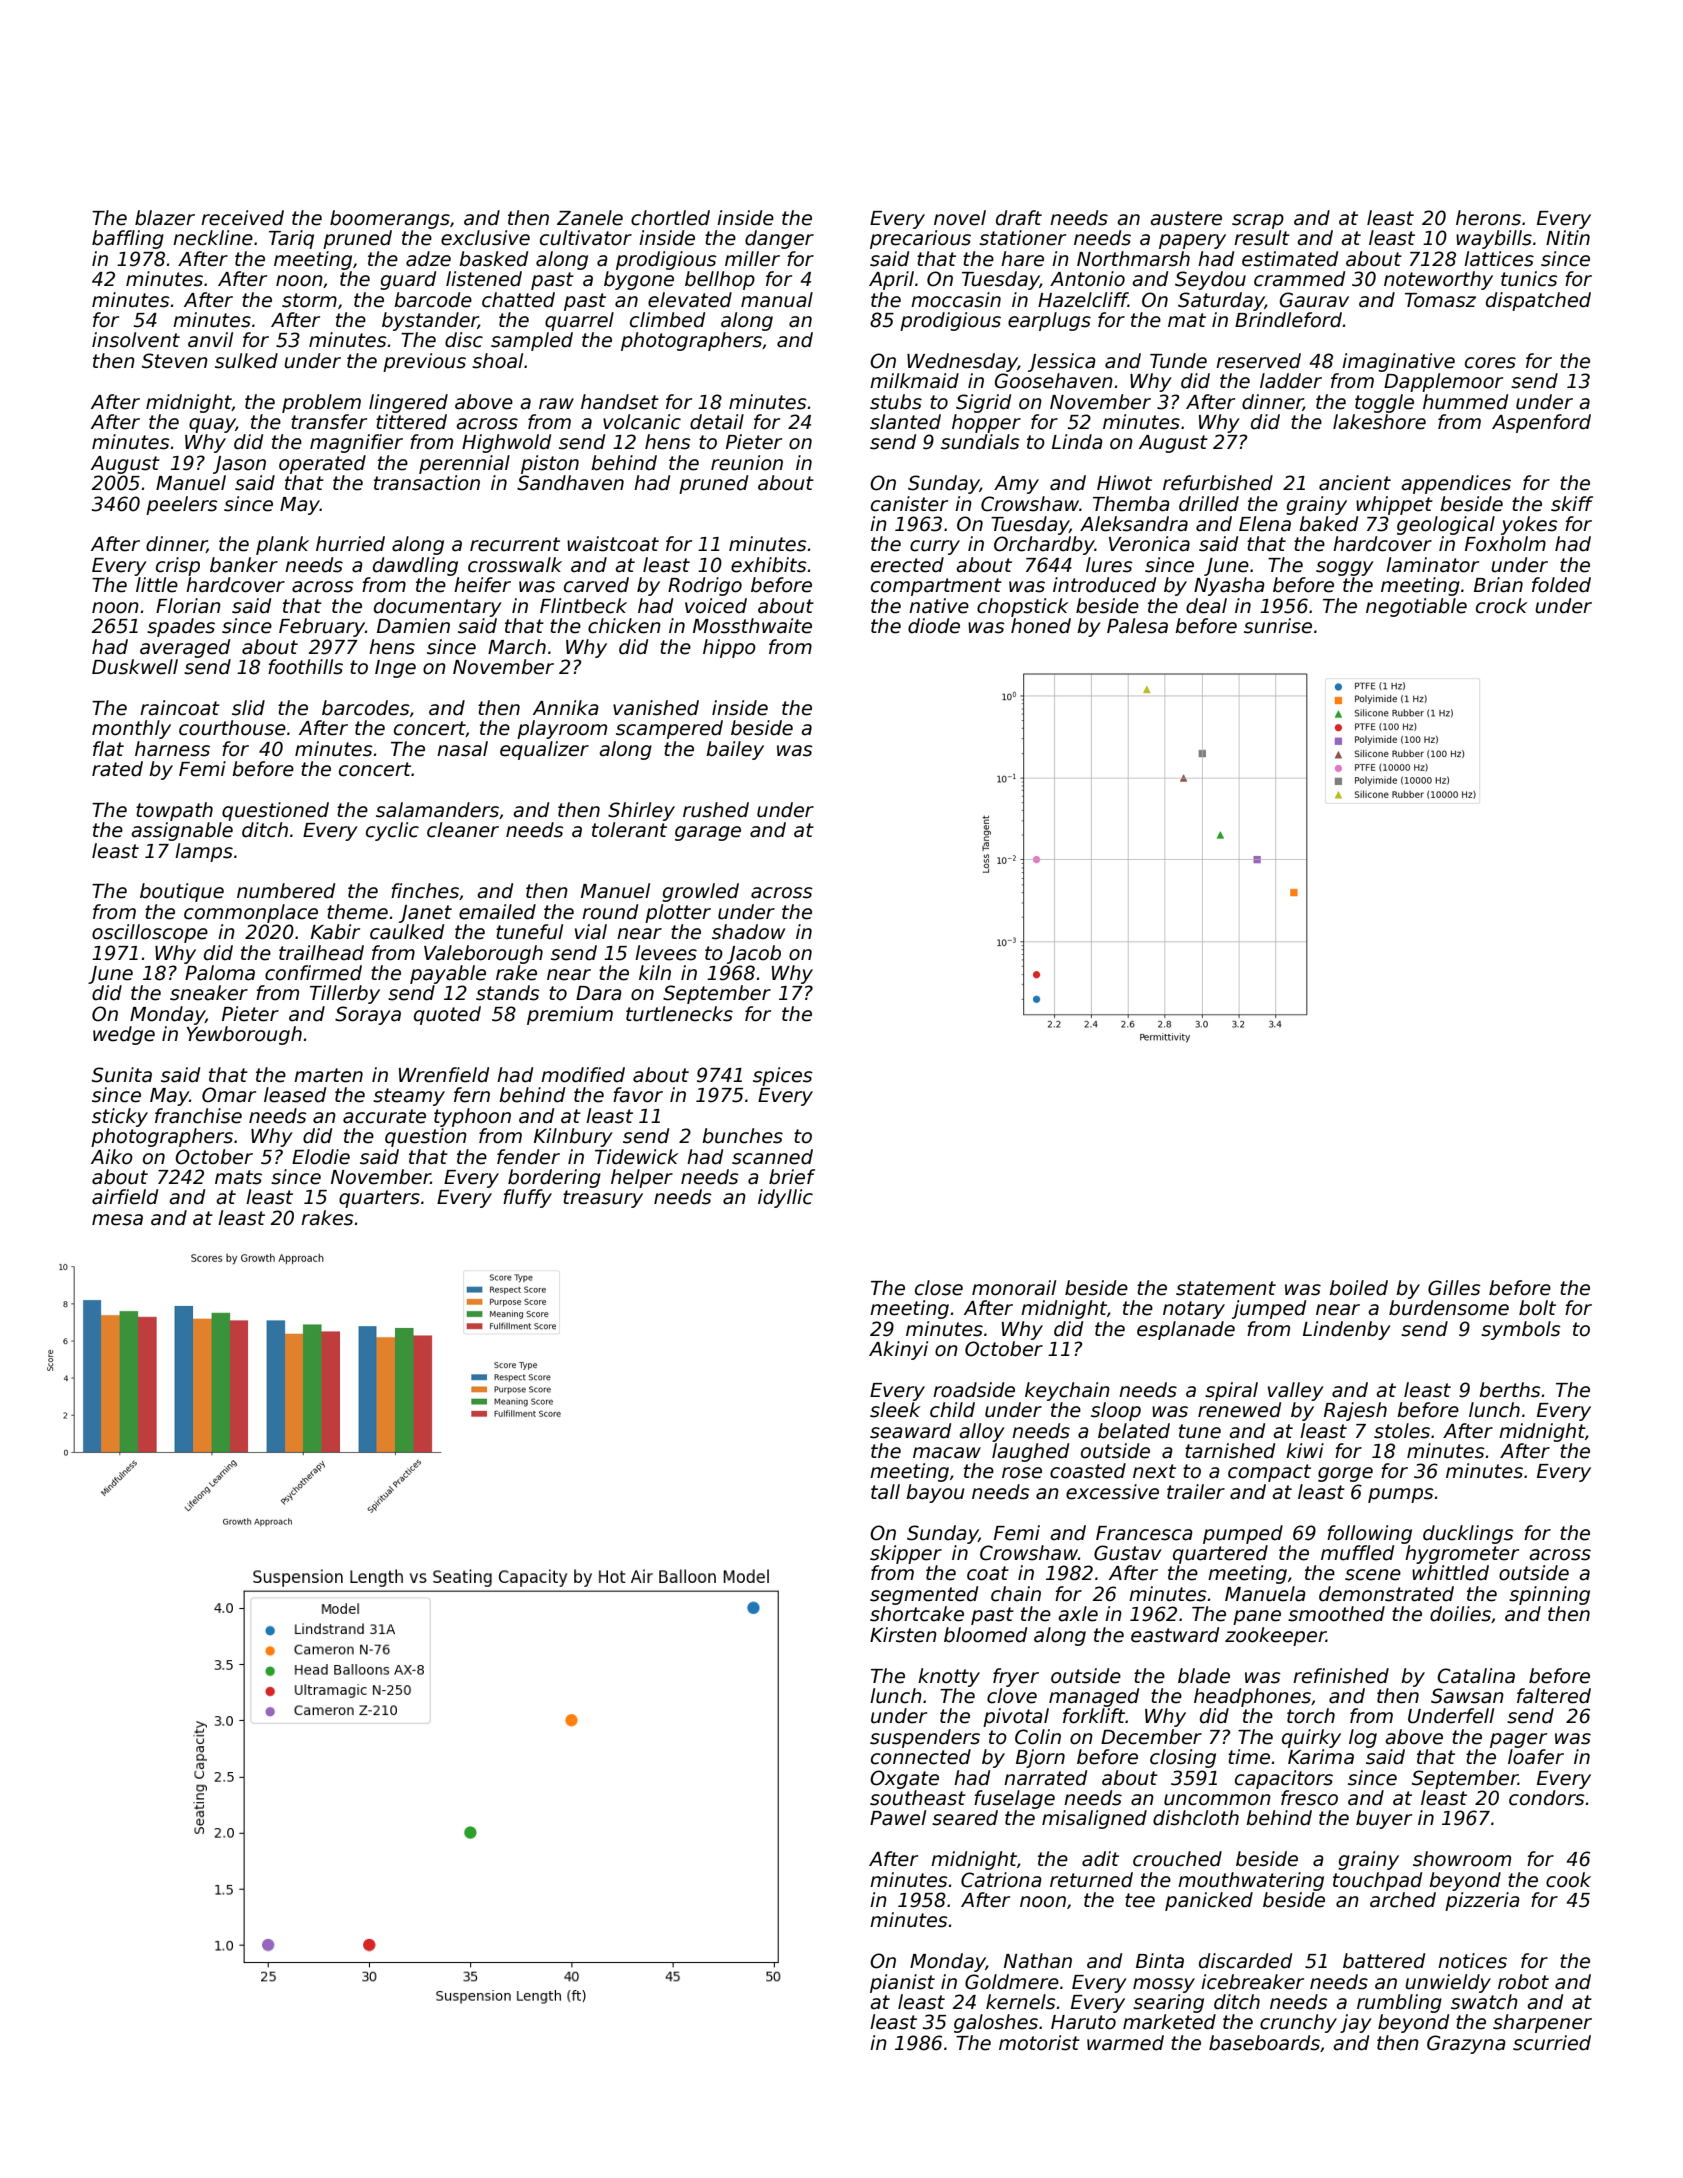 The height and width of the screenshot is (2178, 1683). I want to click on draft, so click(1019, 218).
